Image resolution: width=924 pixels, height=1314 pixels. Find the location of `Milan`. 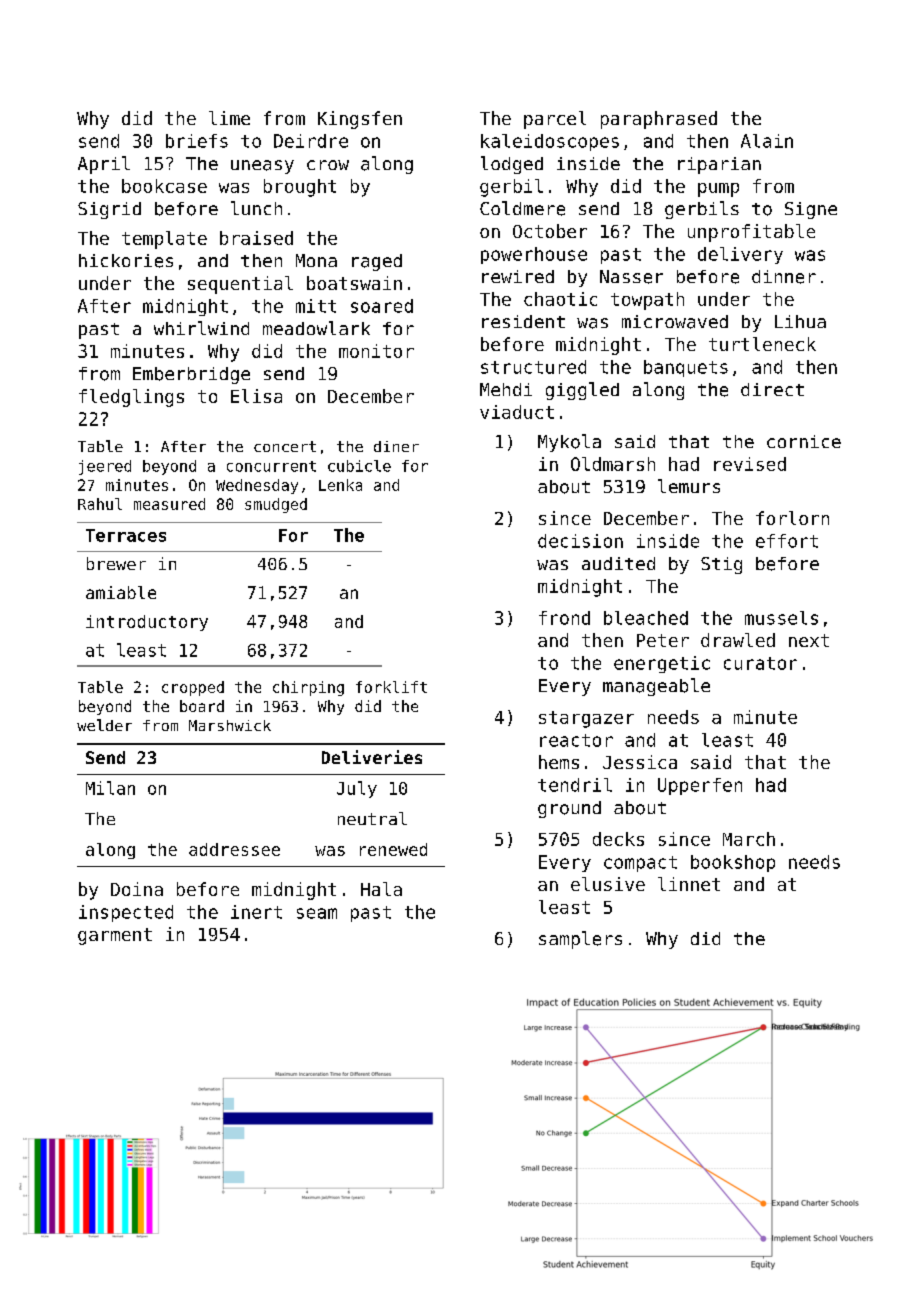

Milan is located at coordinates (110, 788).
